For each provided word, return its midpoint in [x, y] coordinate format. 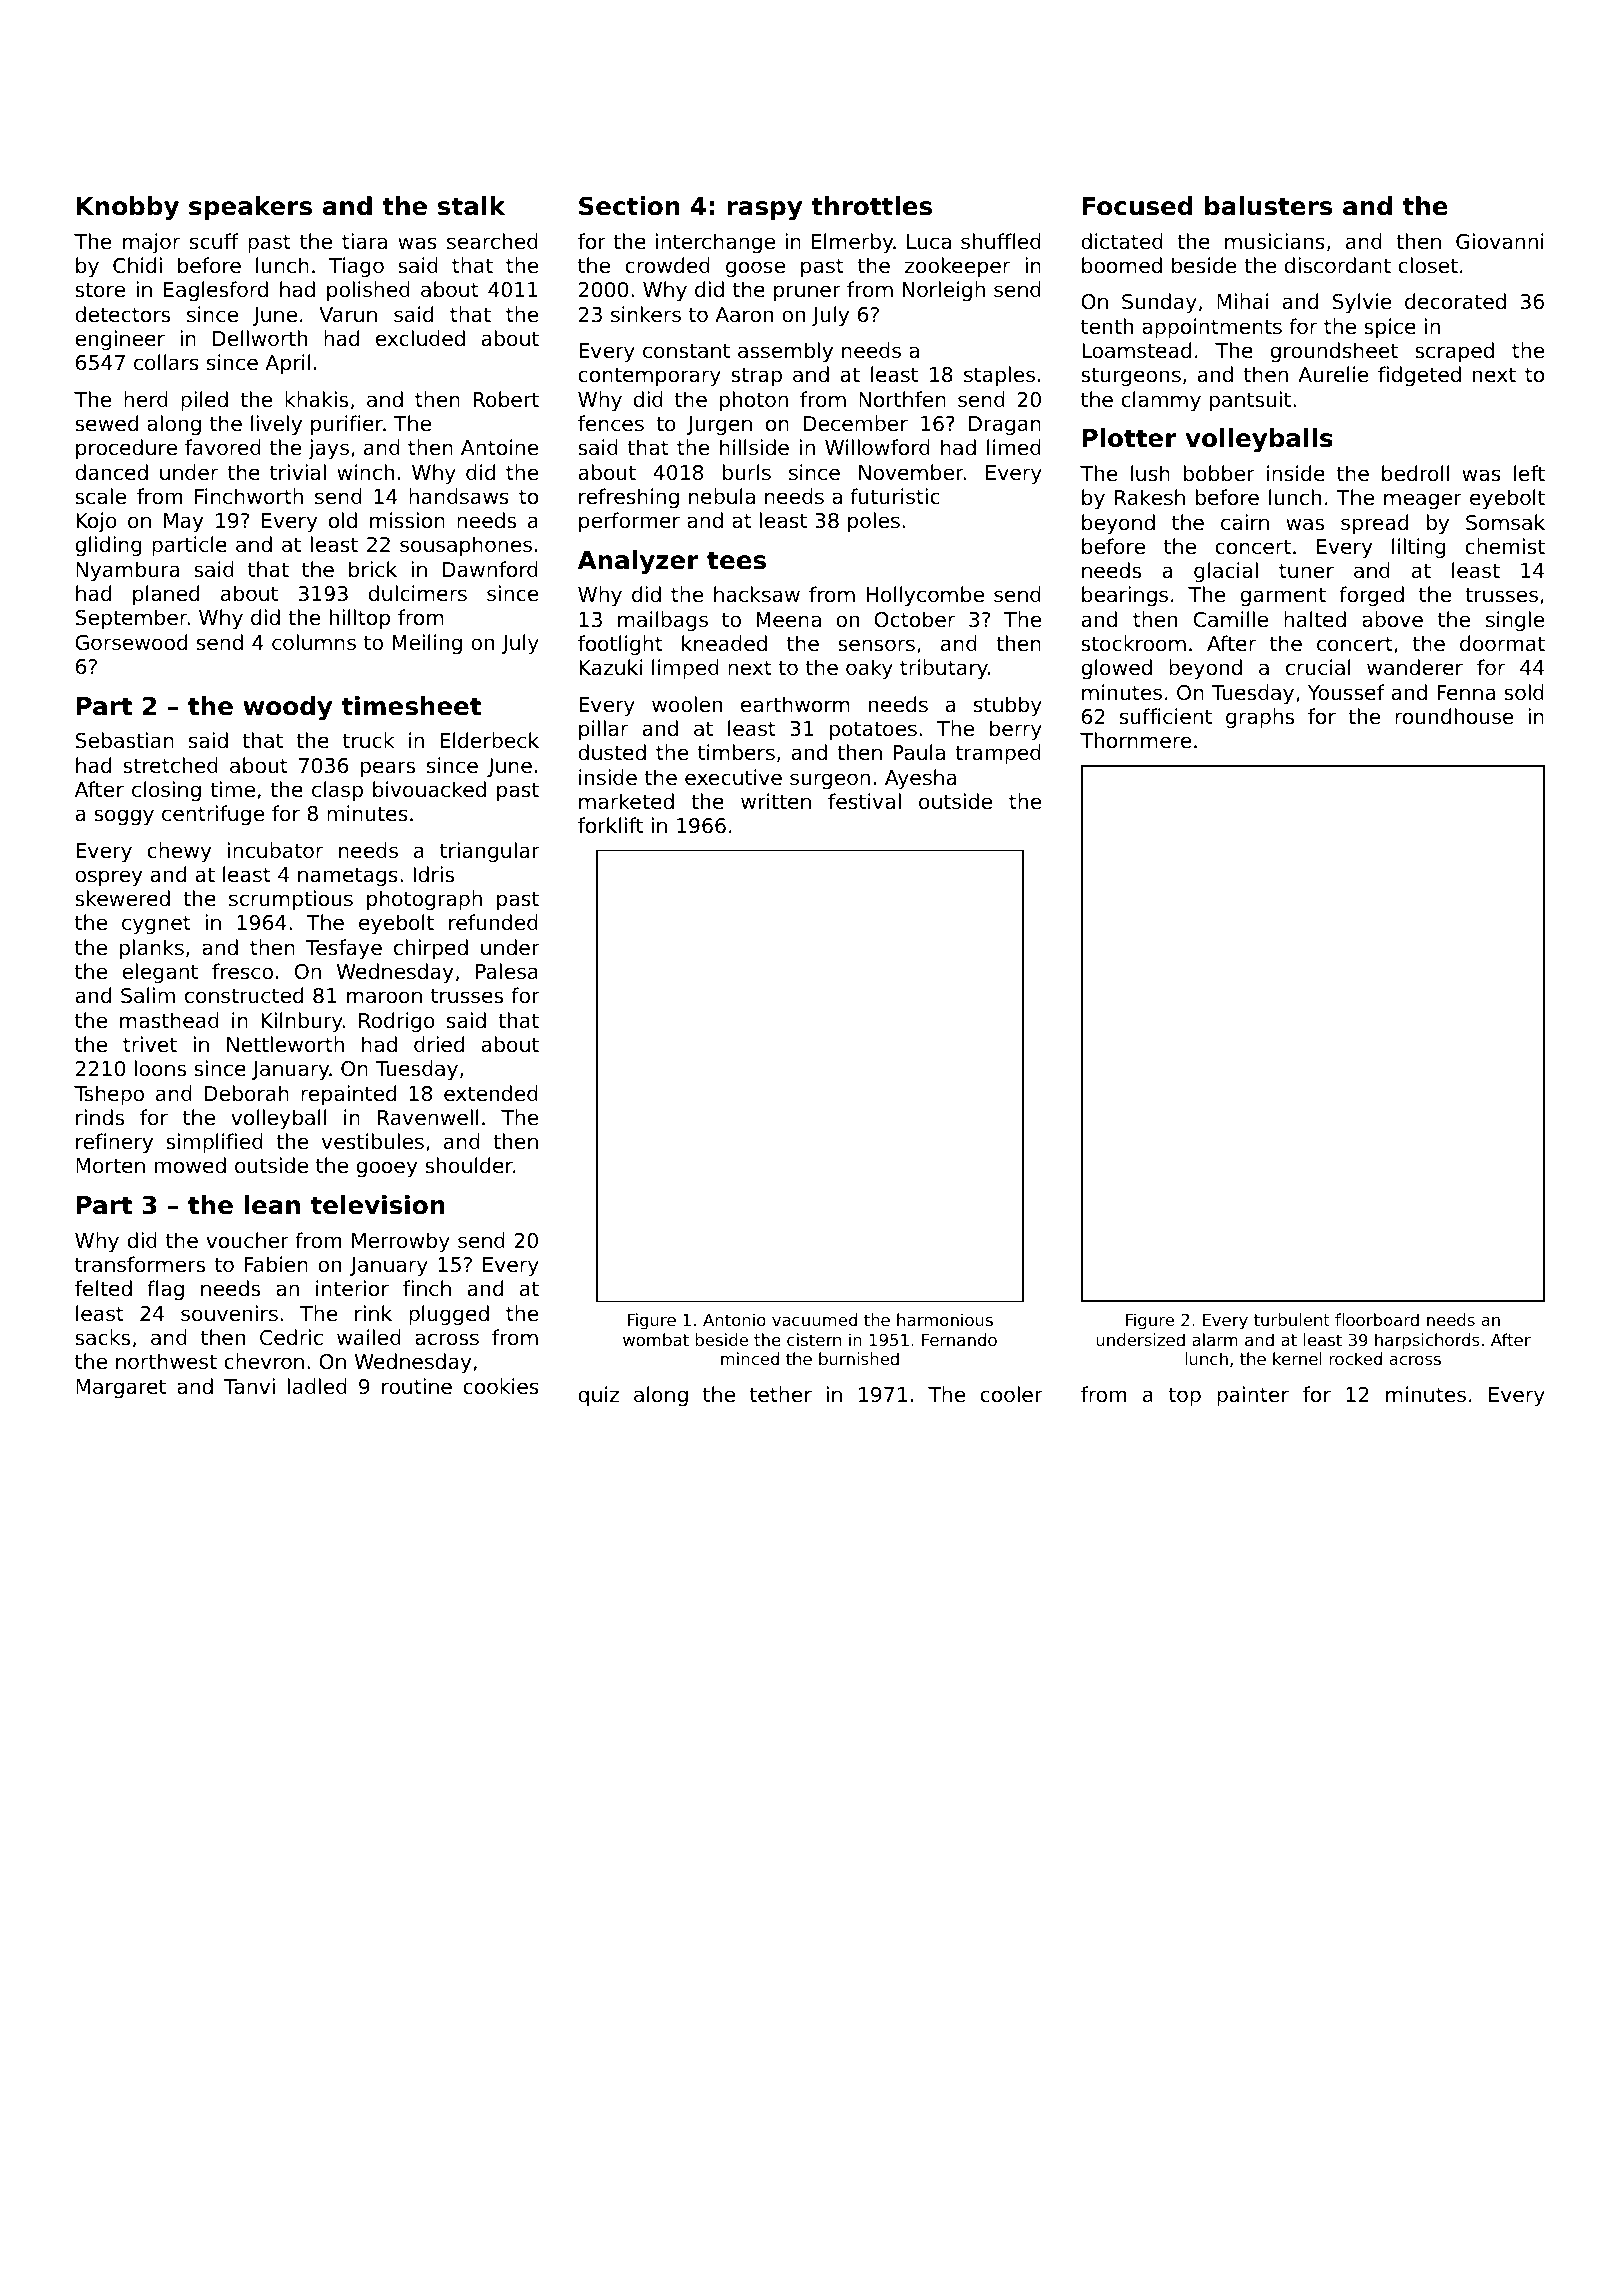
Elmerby [853, 243]
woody [287, 708]
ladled [317, 1386]
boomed [1122, 265]
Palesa [507, 971]
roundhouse [1454, 716]
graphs [1260, 718]
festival [864, 801]
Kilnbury [302, 1022]
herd [146, 399]
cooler [1011, 1394]
